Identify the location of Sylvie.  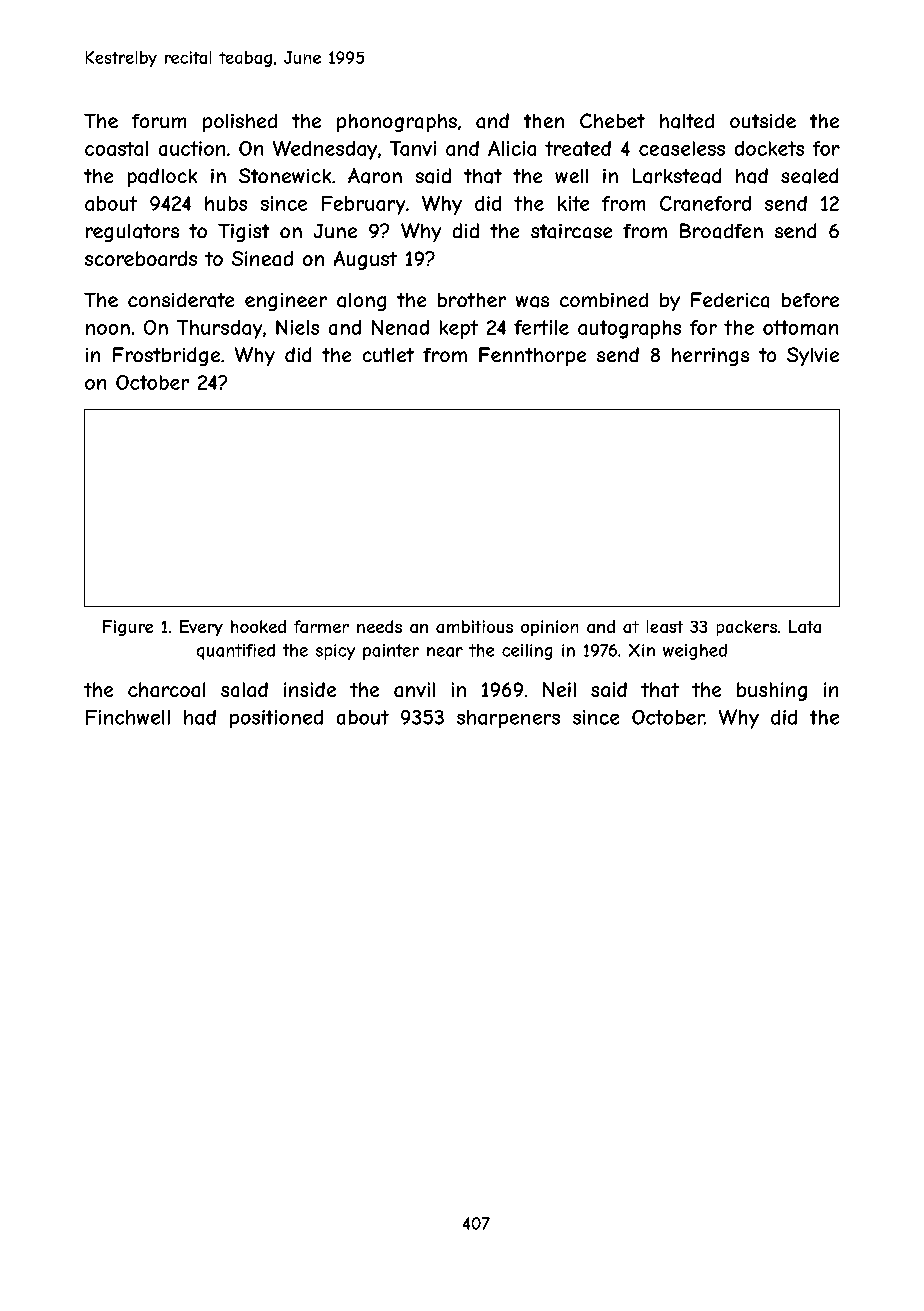
(813, 356).
